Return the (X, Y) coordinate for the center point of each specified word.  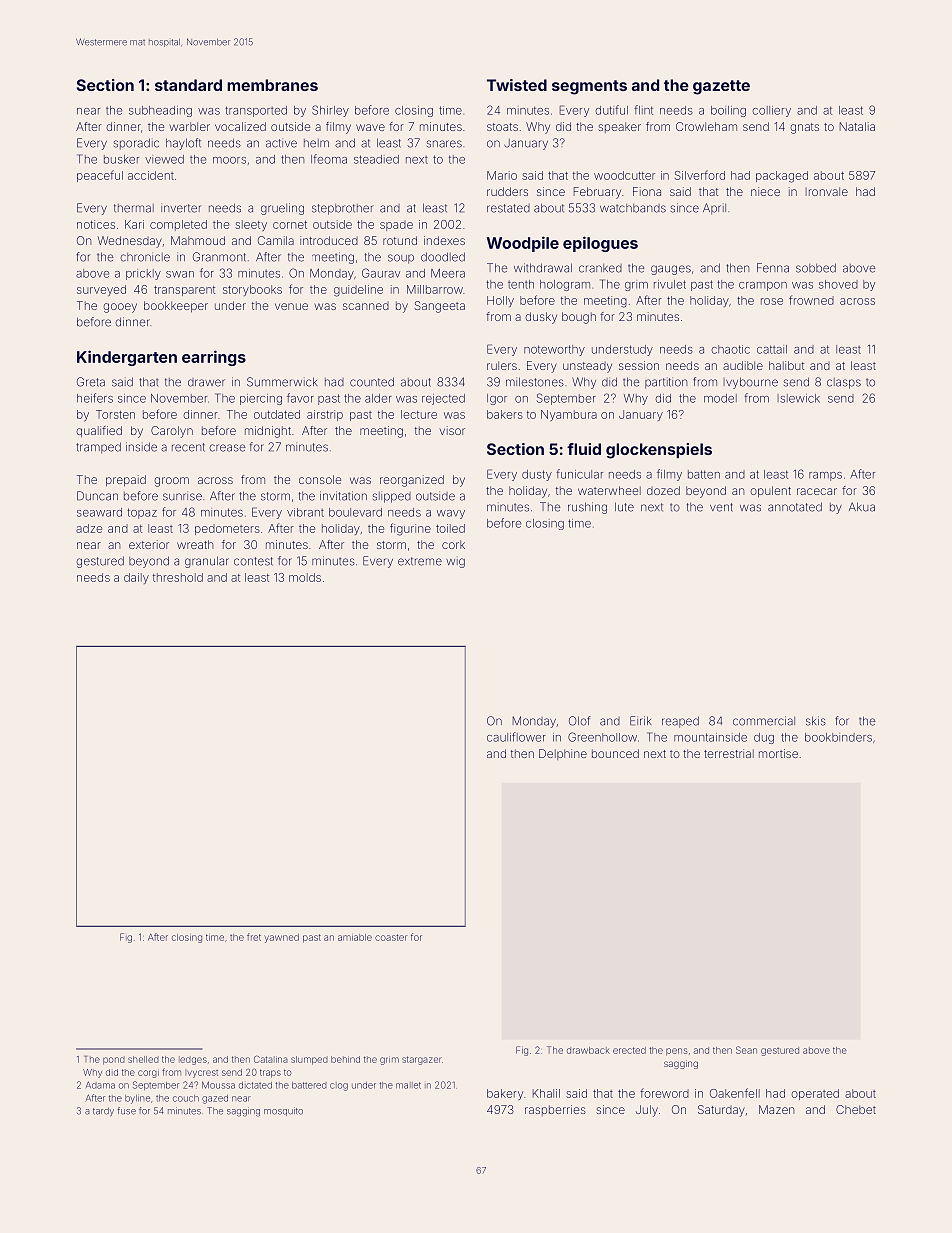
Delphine (563, 754)
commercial (764, 721)
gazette (721, 87)
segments (589, 87)
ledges (193, 1060)
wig (455, 563)
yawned (281, 938)
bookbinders (838, 737)
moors (229, 160)
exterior (149, 544)
